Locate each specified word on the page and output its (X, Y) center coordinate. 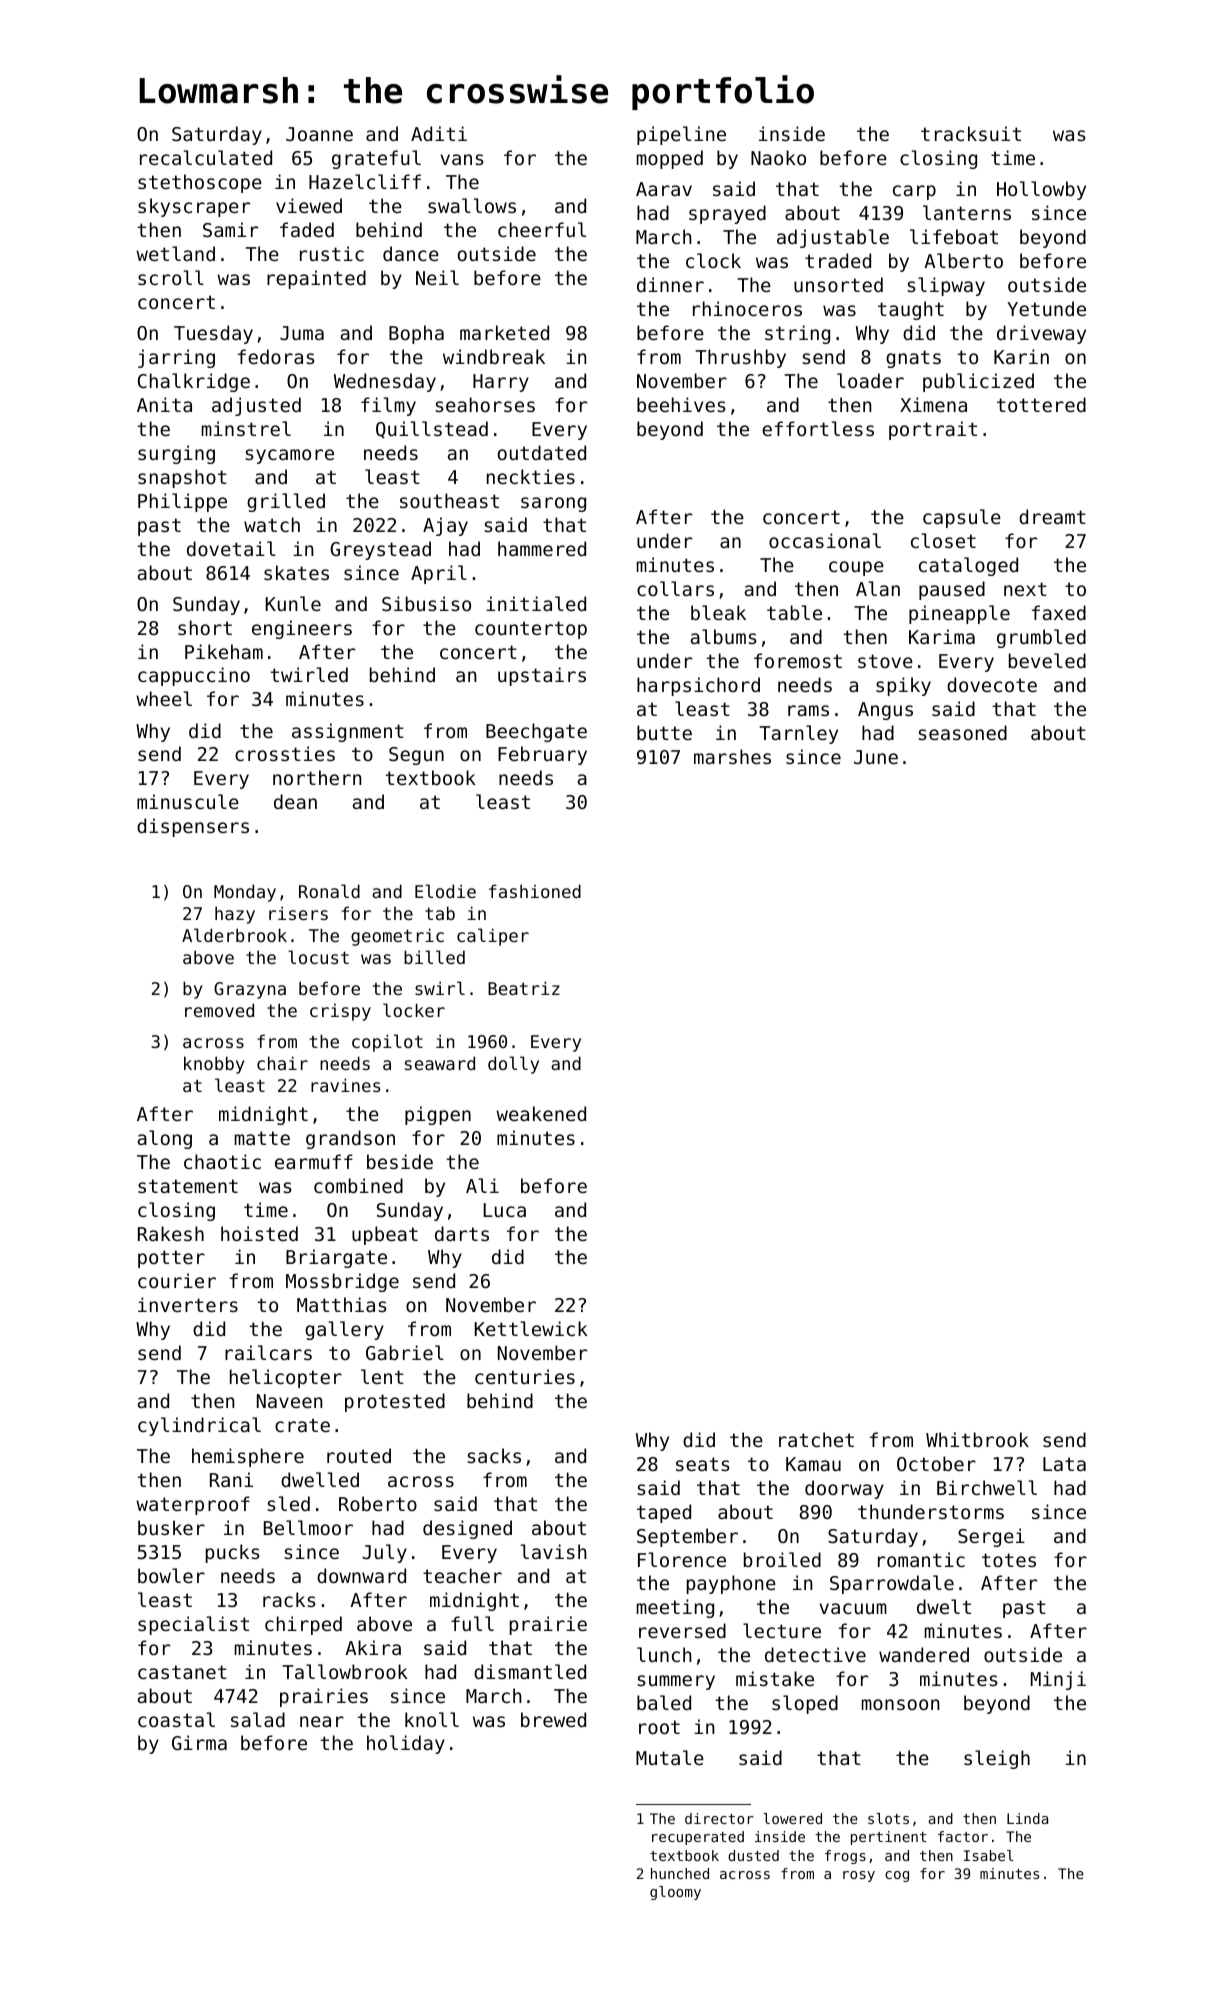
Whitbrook (977, 1439)
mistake (775, 1678)
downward (361, 1575)
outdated (542, 452)
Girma (199, 1742)
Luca (504, 1210)
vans (462, 159)
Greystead (380, 550)
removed (219, 1010)
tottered (1041, 404)
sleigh (997, 1759)
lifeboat (954, 236)
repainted (316, 279)
